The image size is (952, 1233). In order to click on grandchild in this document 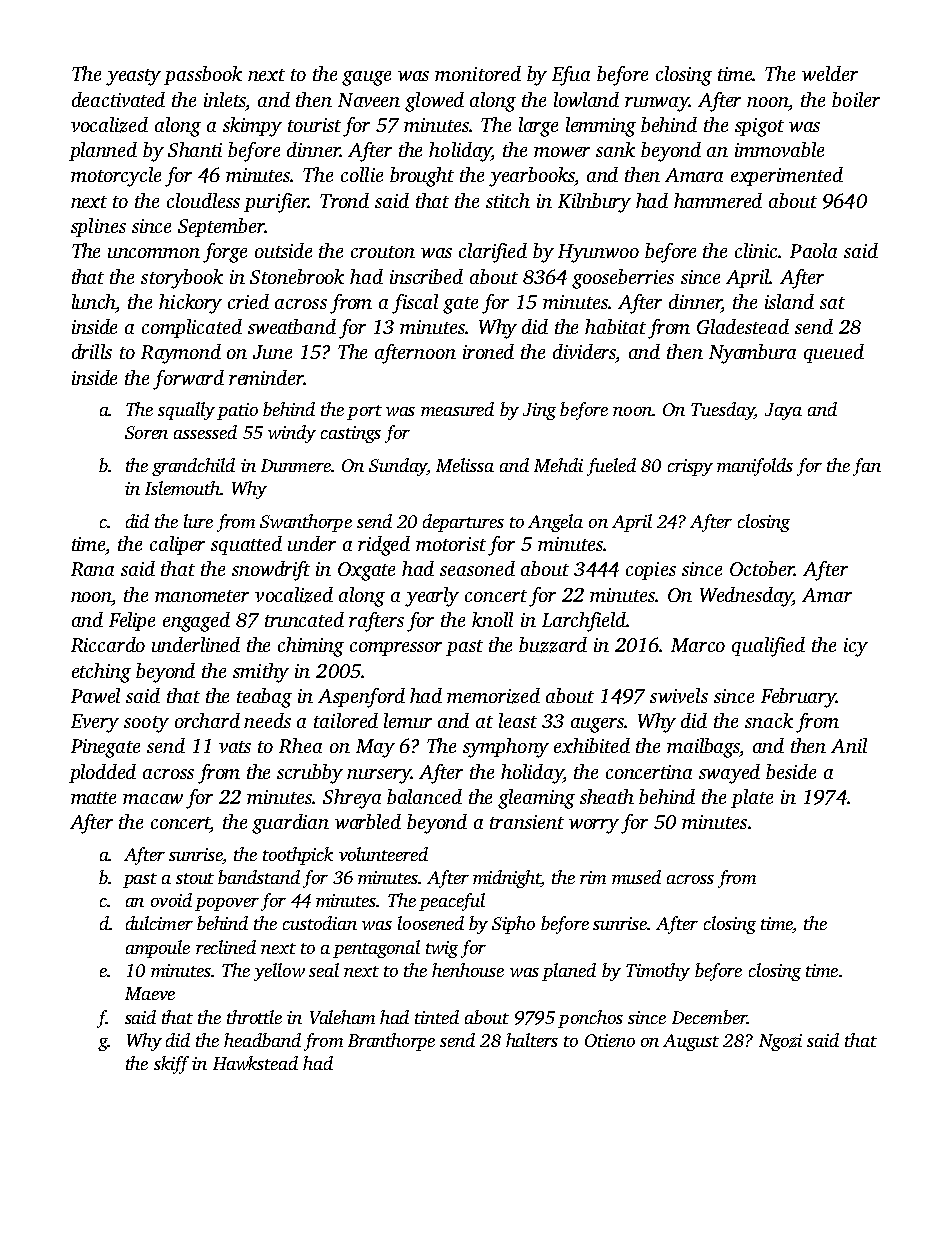, I will do `click(193, 467)`.
